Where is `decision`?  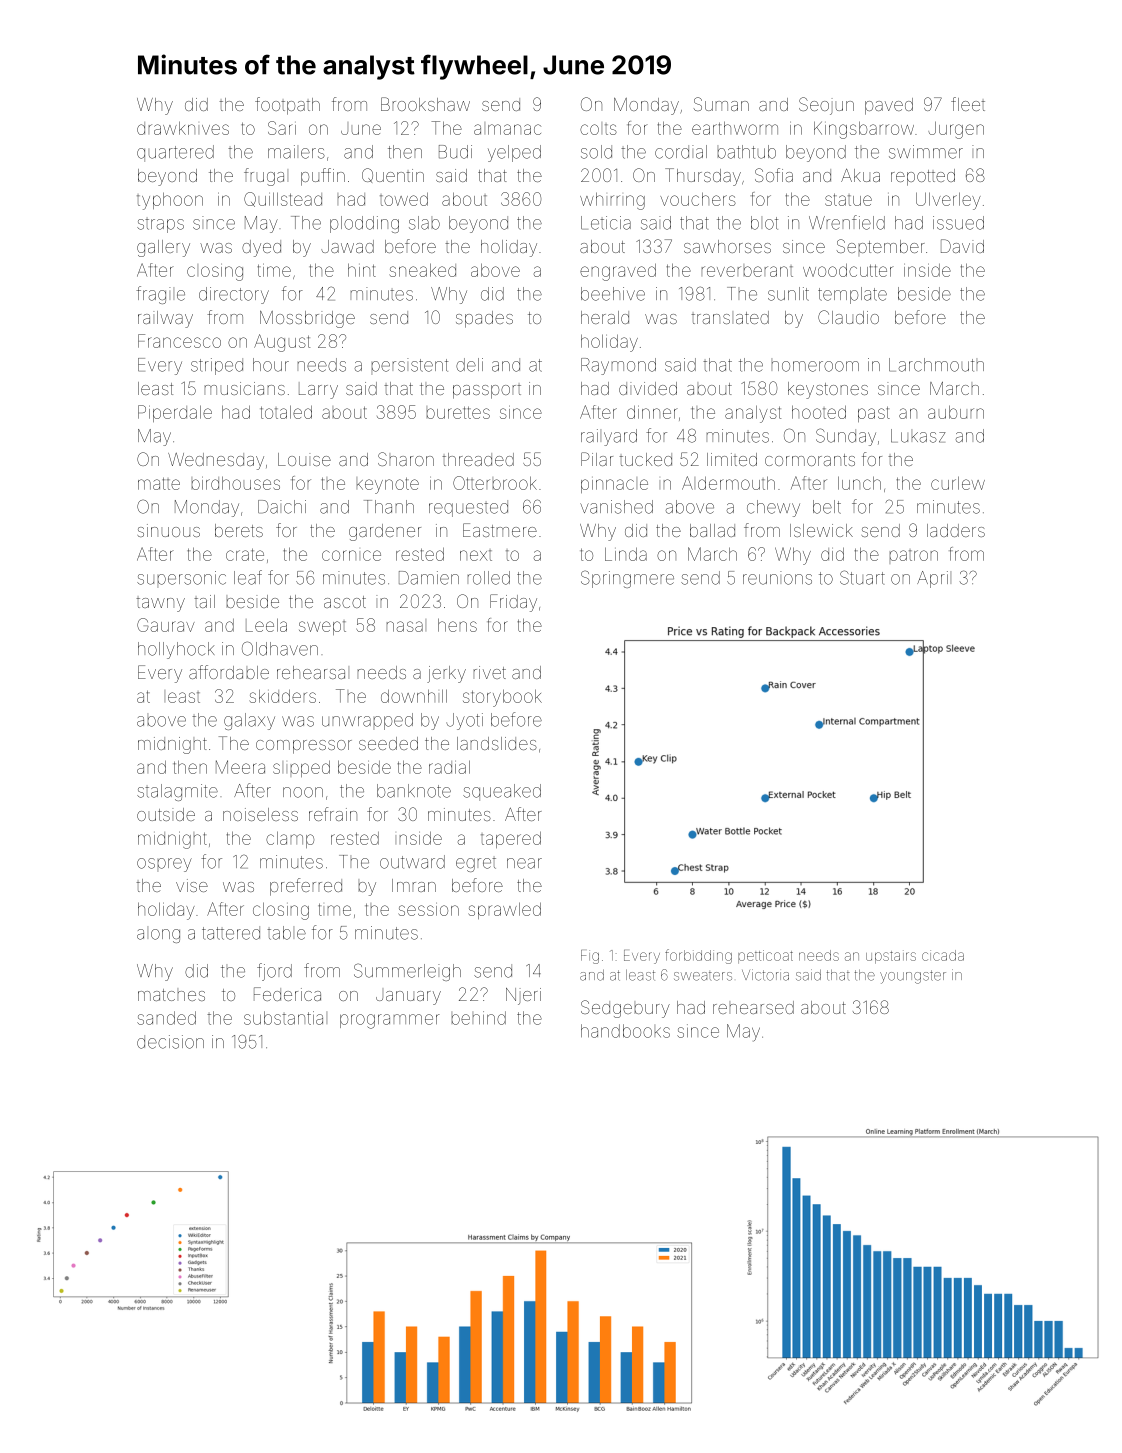 decision is located at coordinates (170, 1042).
